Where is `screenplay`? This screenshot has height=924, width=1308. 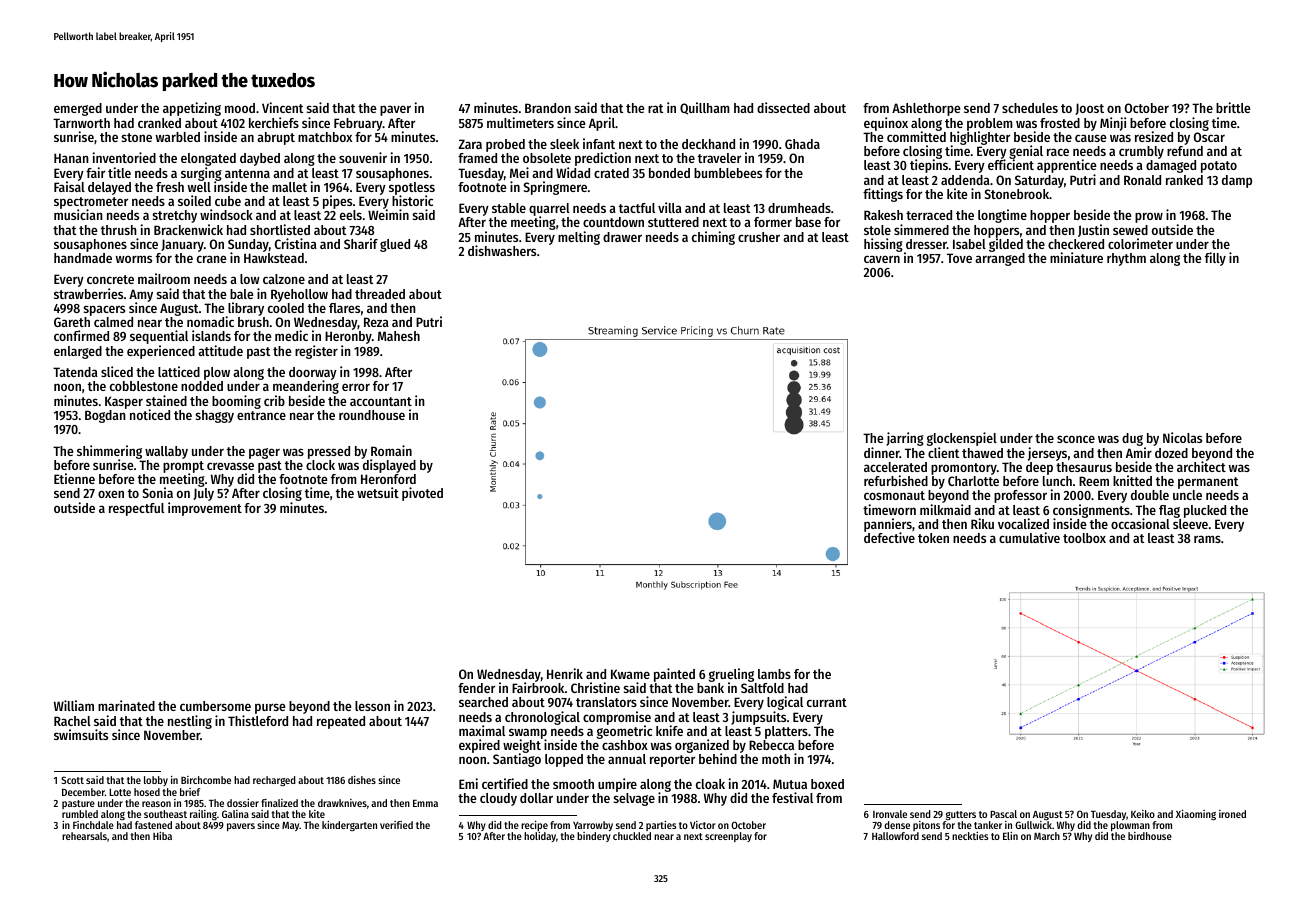 screenplay is located at coordinates (728, 837).
